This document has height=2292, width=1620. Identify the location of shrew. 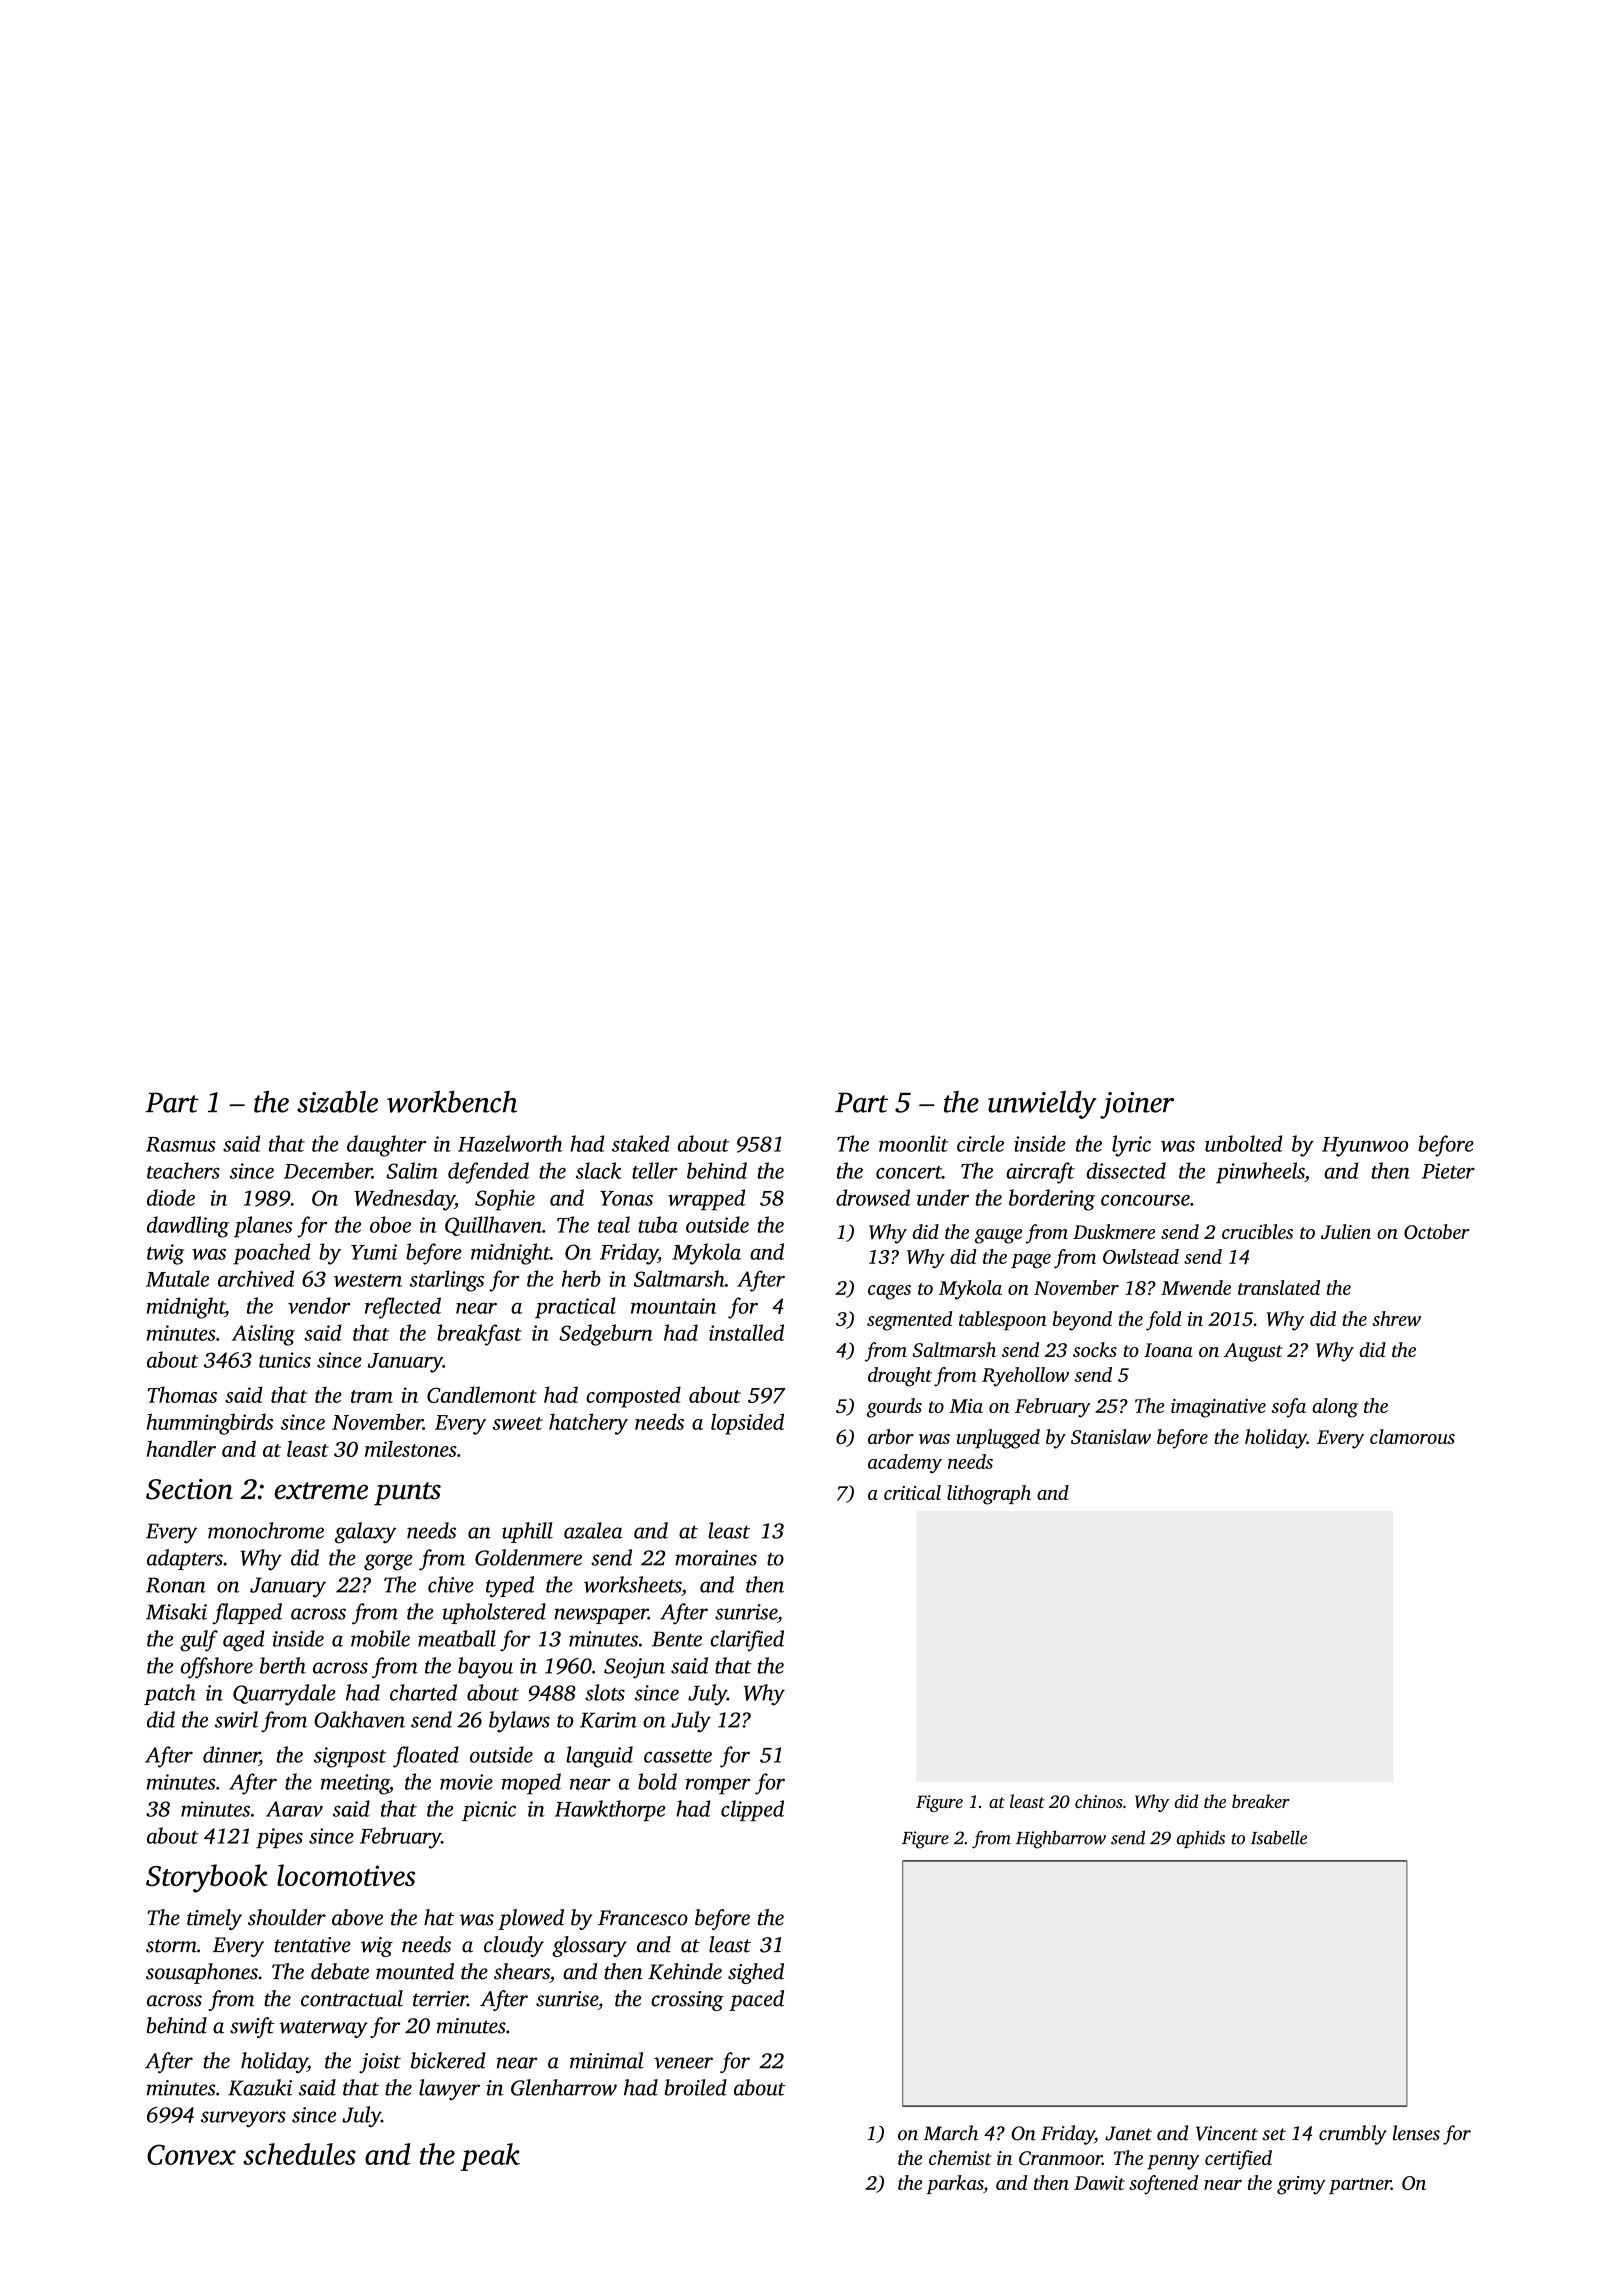
(1396, 1318).
